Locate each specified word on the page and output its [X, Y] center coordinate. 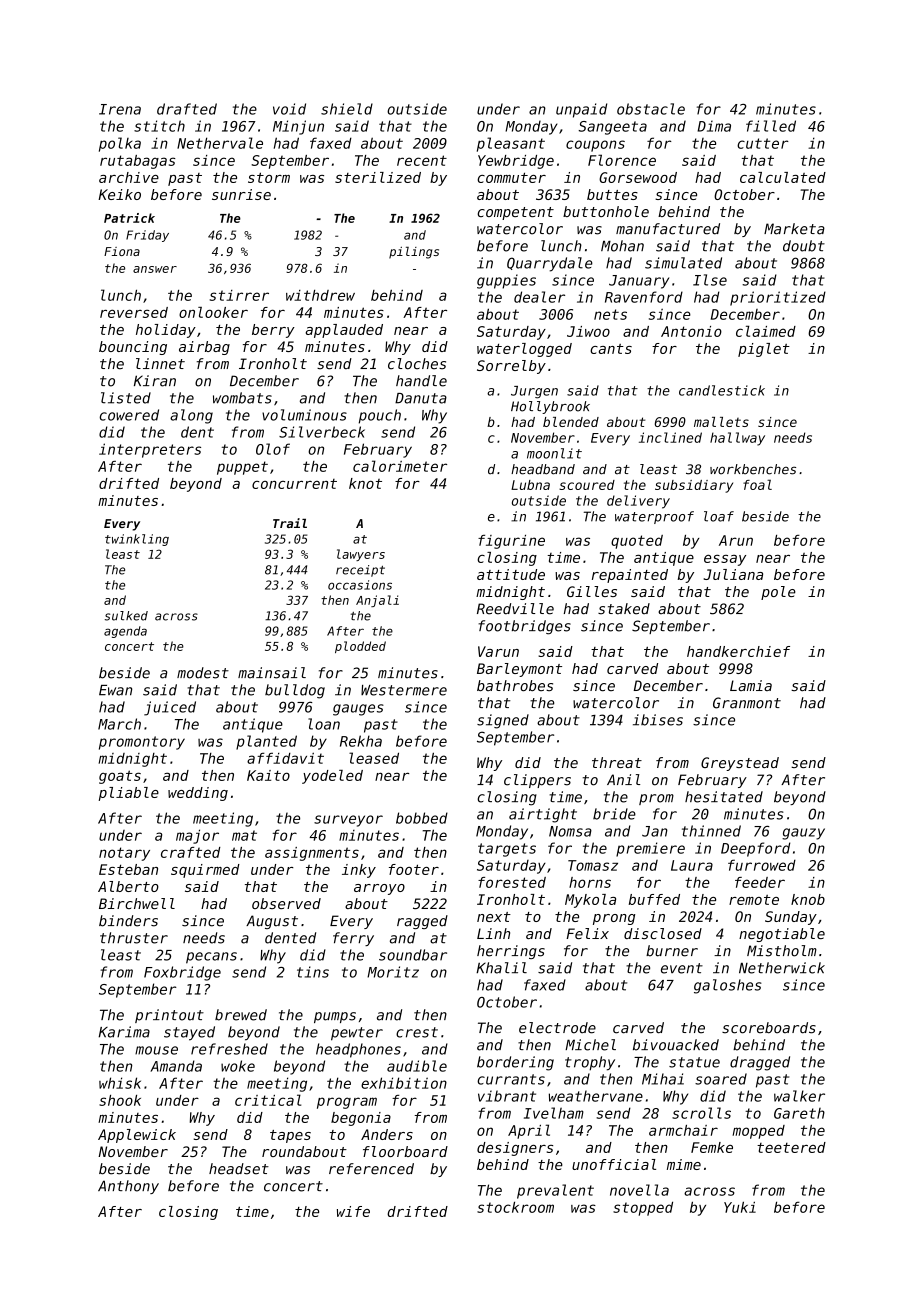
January [639, 282]
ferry [353, 939]
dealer [539, 297]
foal [757, 484]
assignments [312, 854]
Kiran [155, 381]
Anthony [128, 1187]
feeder [760, 882]
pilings [414, 253]
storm [269, 177]
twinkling [137, 540]
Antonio [691, 331]
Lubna [530, 485]
